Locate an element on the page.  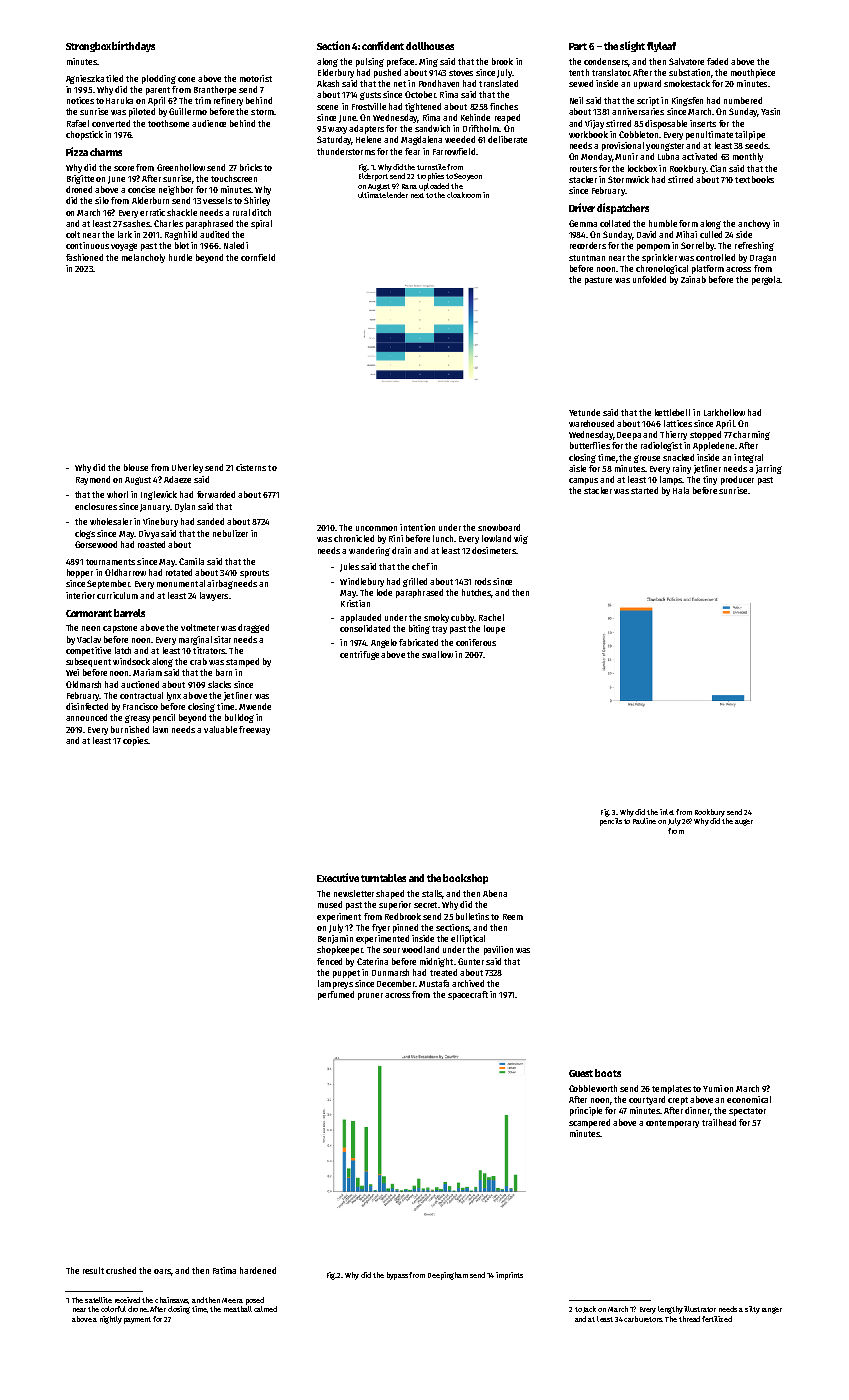
bypass is located at coordinates (397, 1276).
